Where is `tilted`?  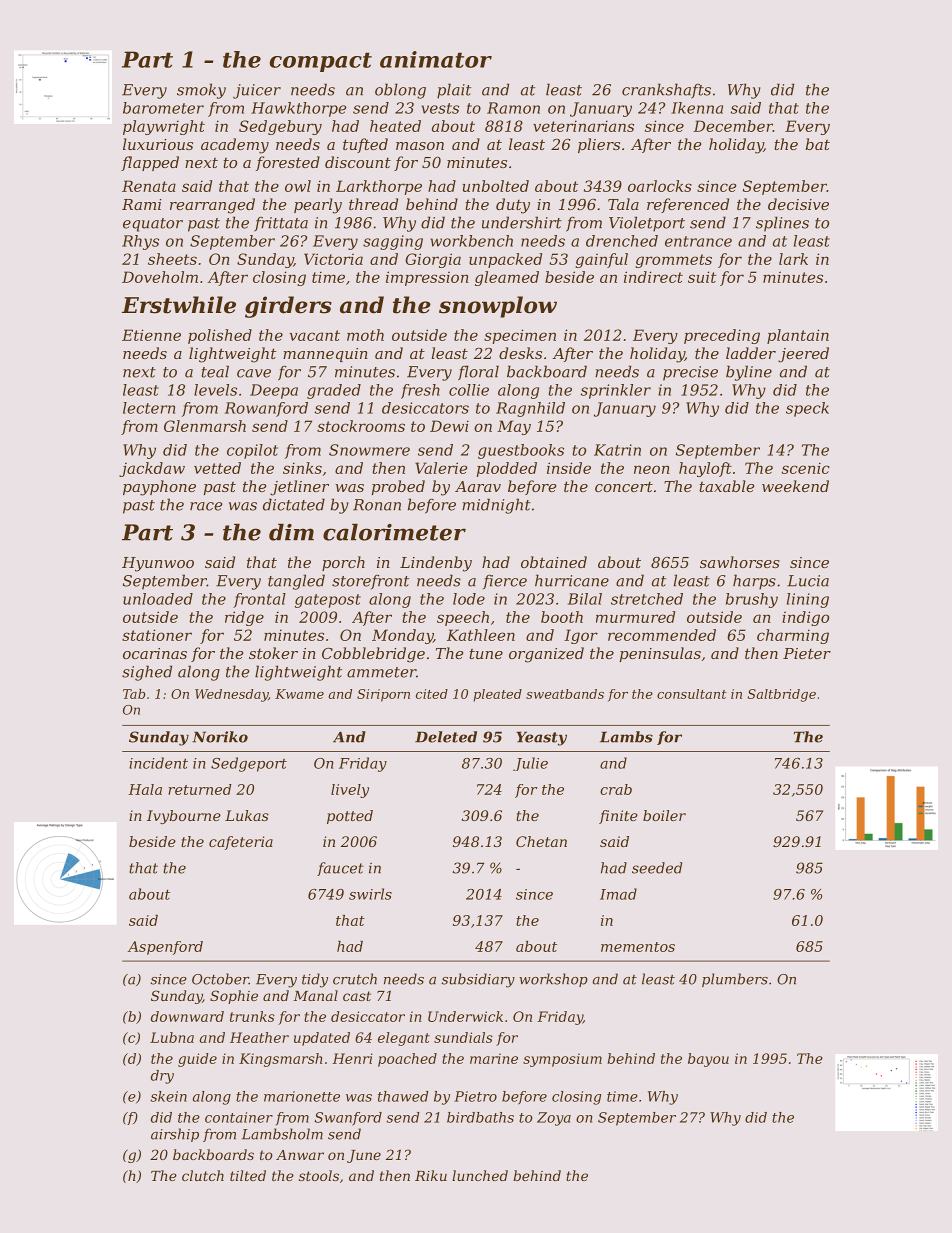 tilted is located at coordinates (248, 1175).
